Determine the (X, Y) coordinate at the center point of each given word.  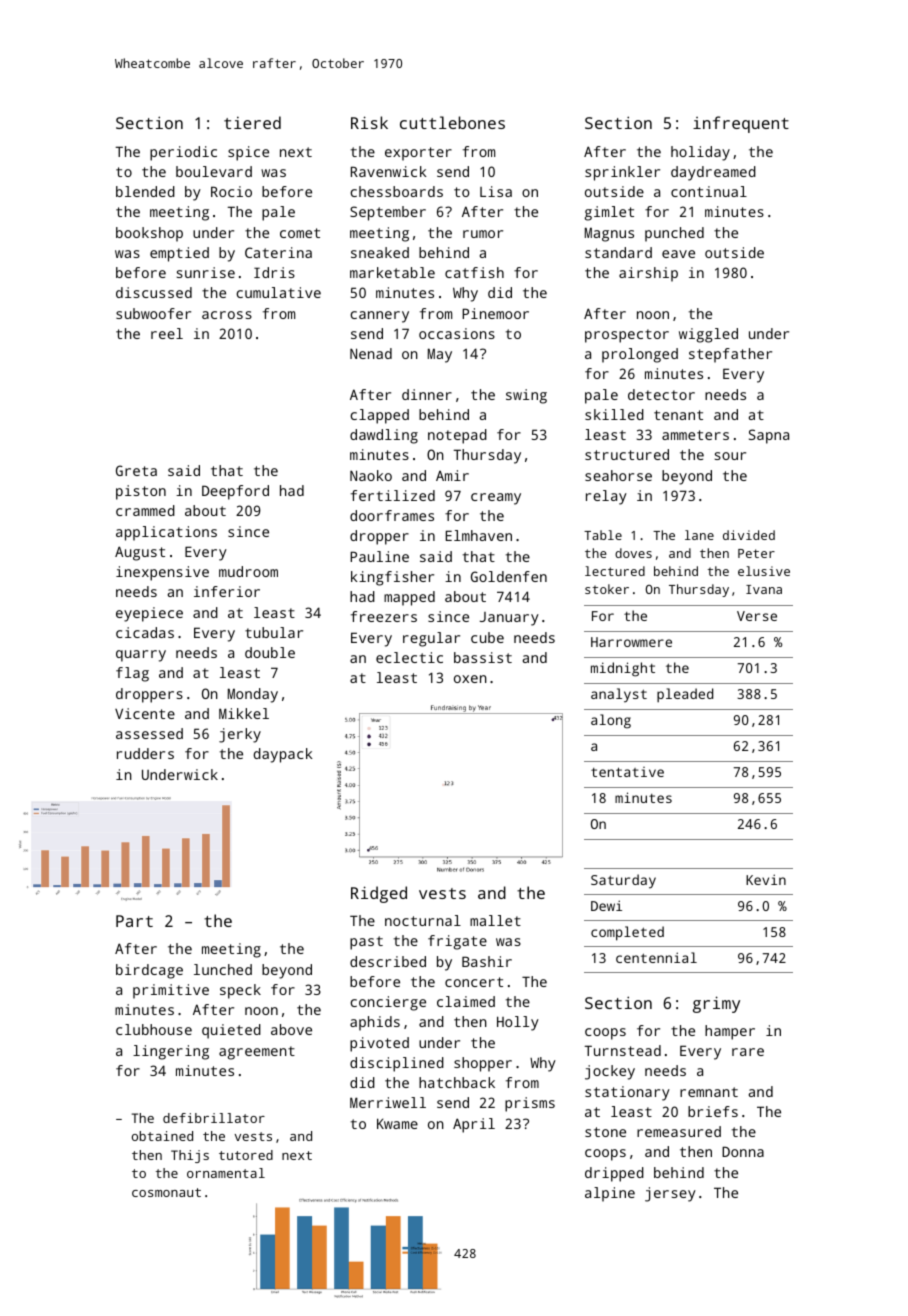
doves (633, 553)
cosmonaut (166, 1192)
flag (132, 674)
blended (145, 191)
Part (134, 921)
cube (487, 637)
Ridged (379, 894)
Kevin (766, 879)
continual (709, 191)
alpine (610, 1194)
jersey (670, 1194)
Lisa (496, 191)
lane (699, 535)
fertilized (393, 495)
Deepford (235, 492)
